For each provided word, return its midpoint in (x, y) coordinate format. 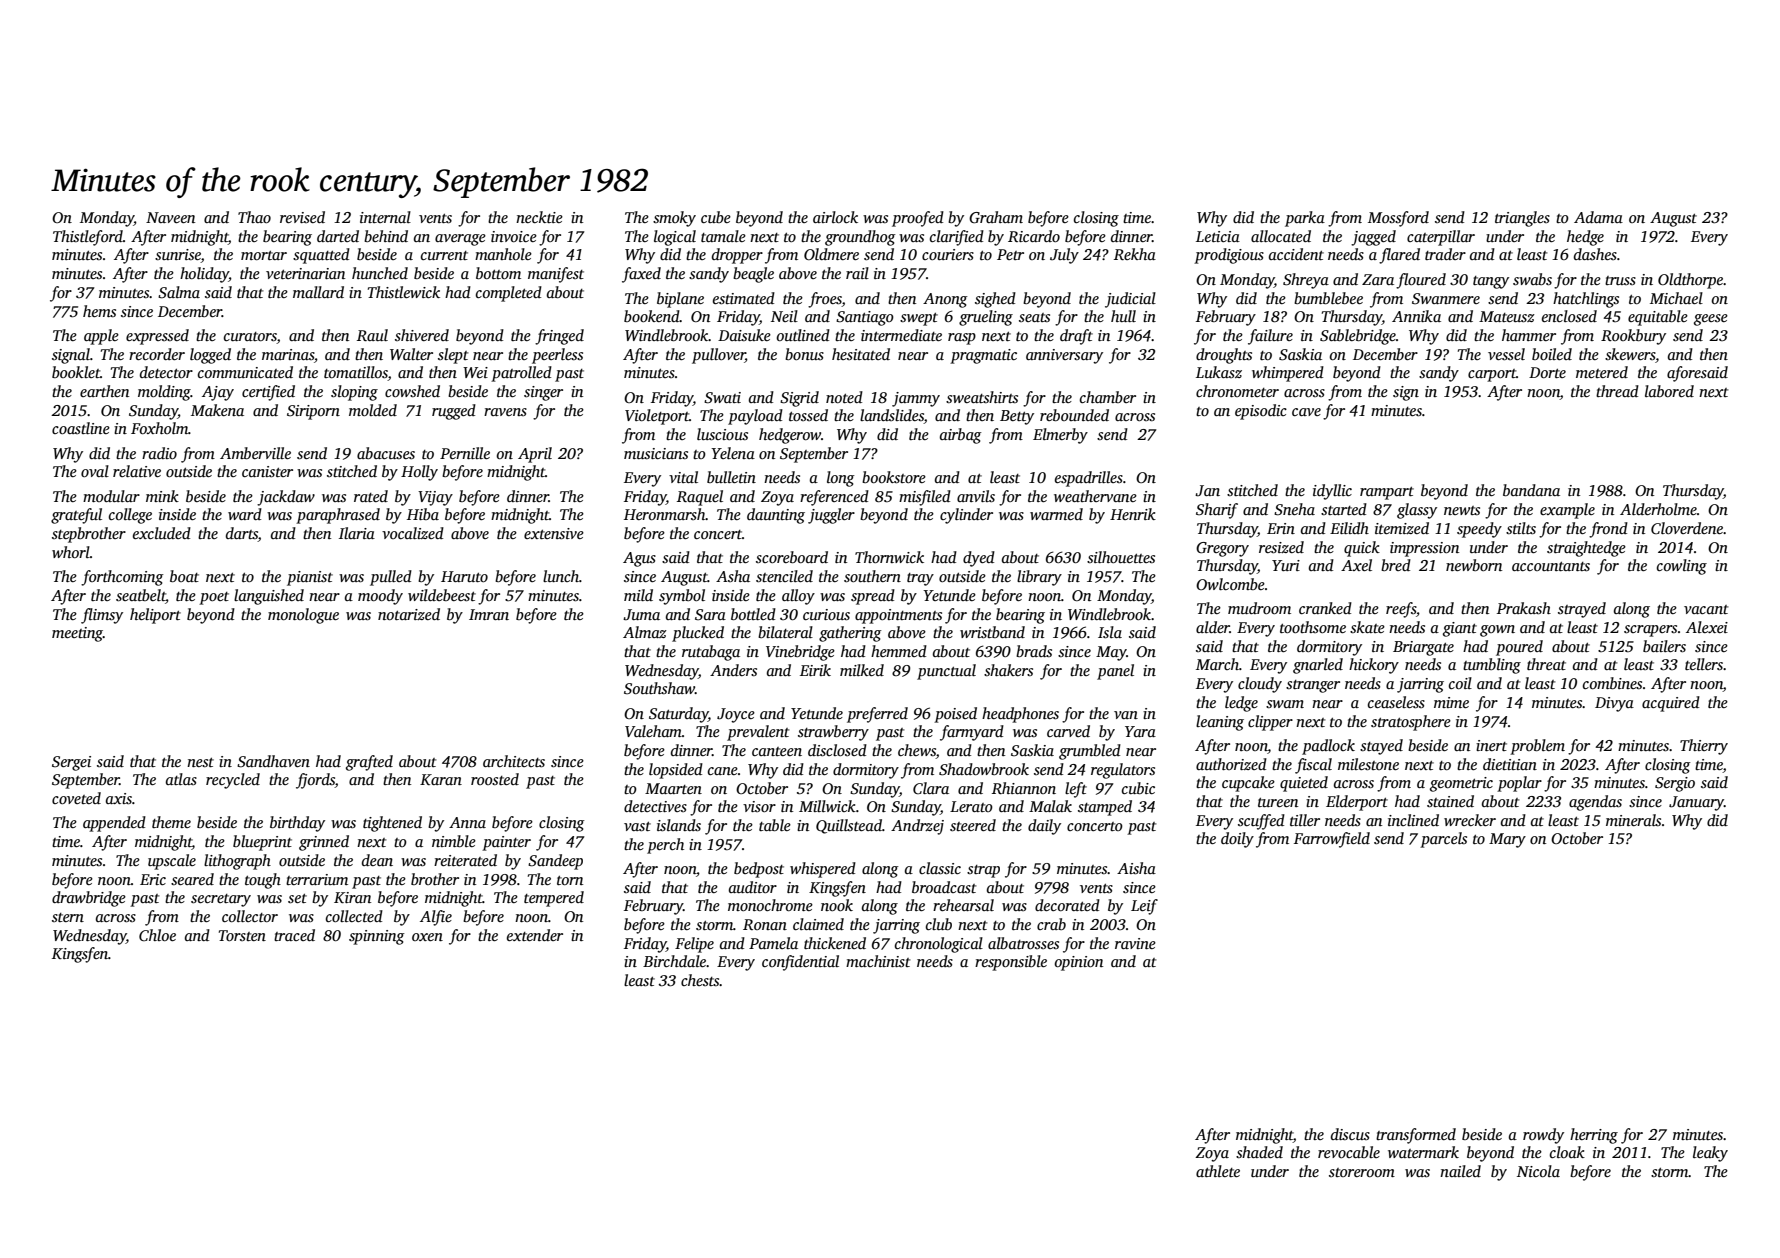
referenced (834, 498)
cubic (1138, 788)
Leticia (1218, 236)
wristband (992, 632)
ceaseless (1396, 702)
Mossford (1398, 219)
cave (1306, 412)
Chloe (157, 935)
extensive (554, 534)
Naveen (170, 217)
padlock (1328, 747)
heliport (155, 616)
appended (114, 824)
